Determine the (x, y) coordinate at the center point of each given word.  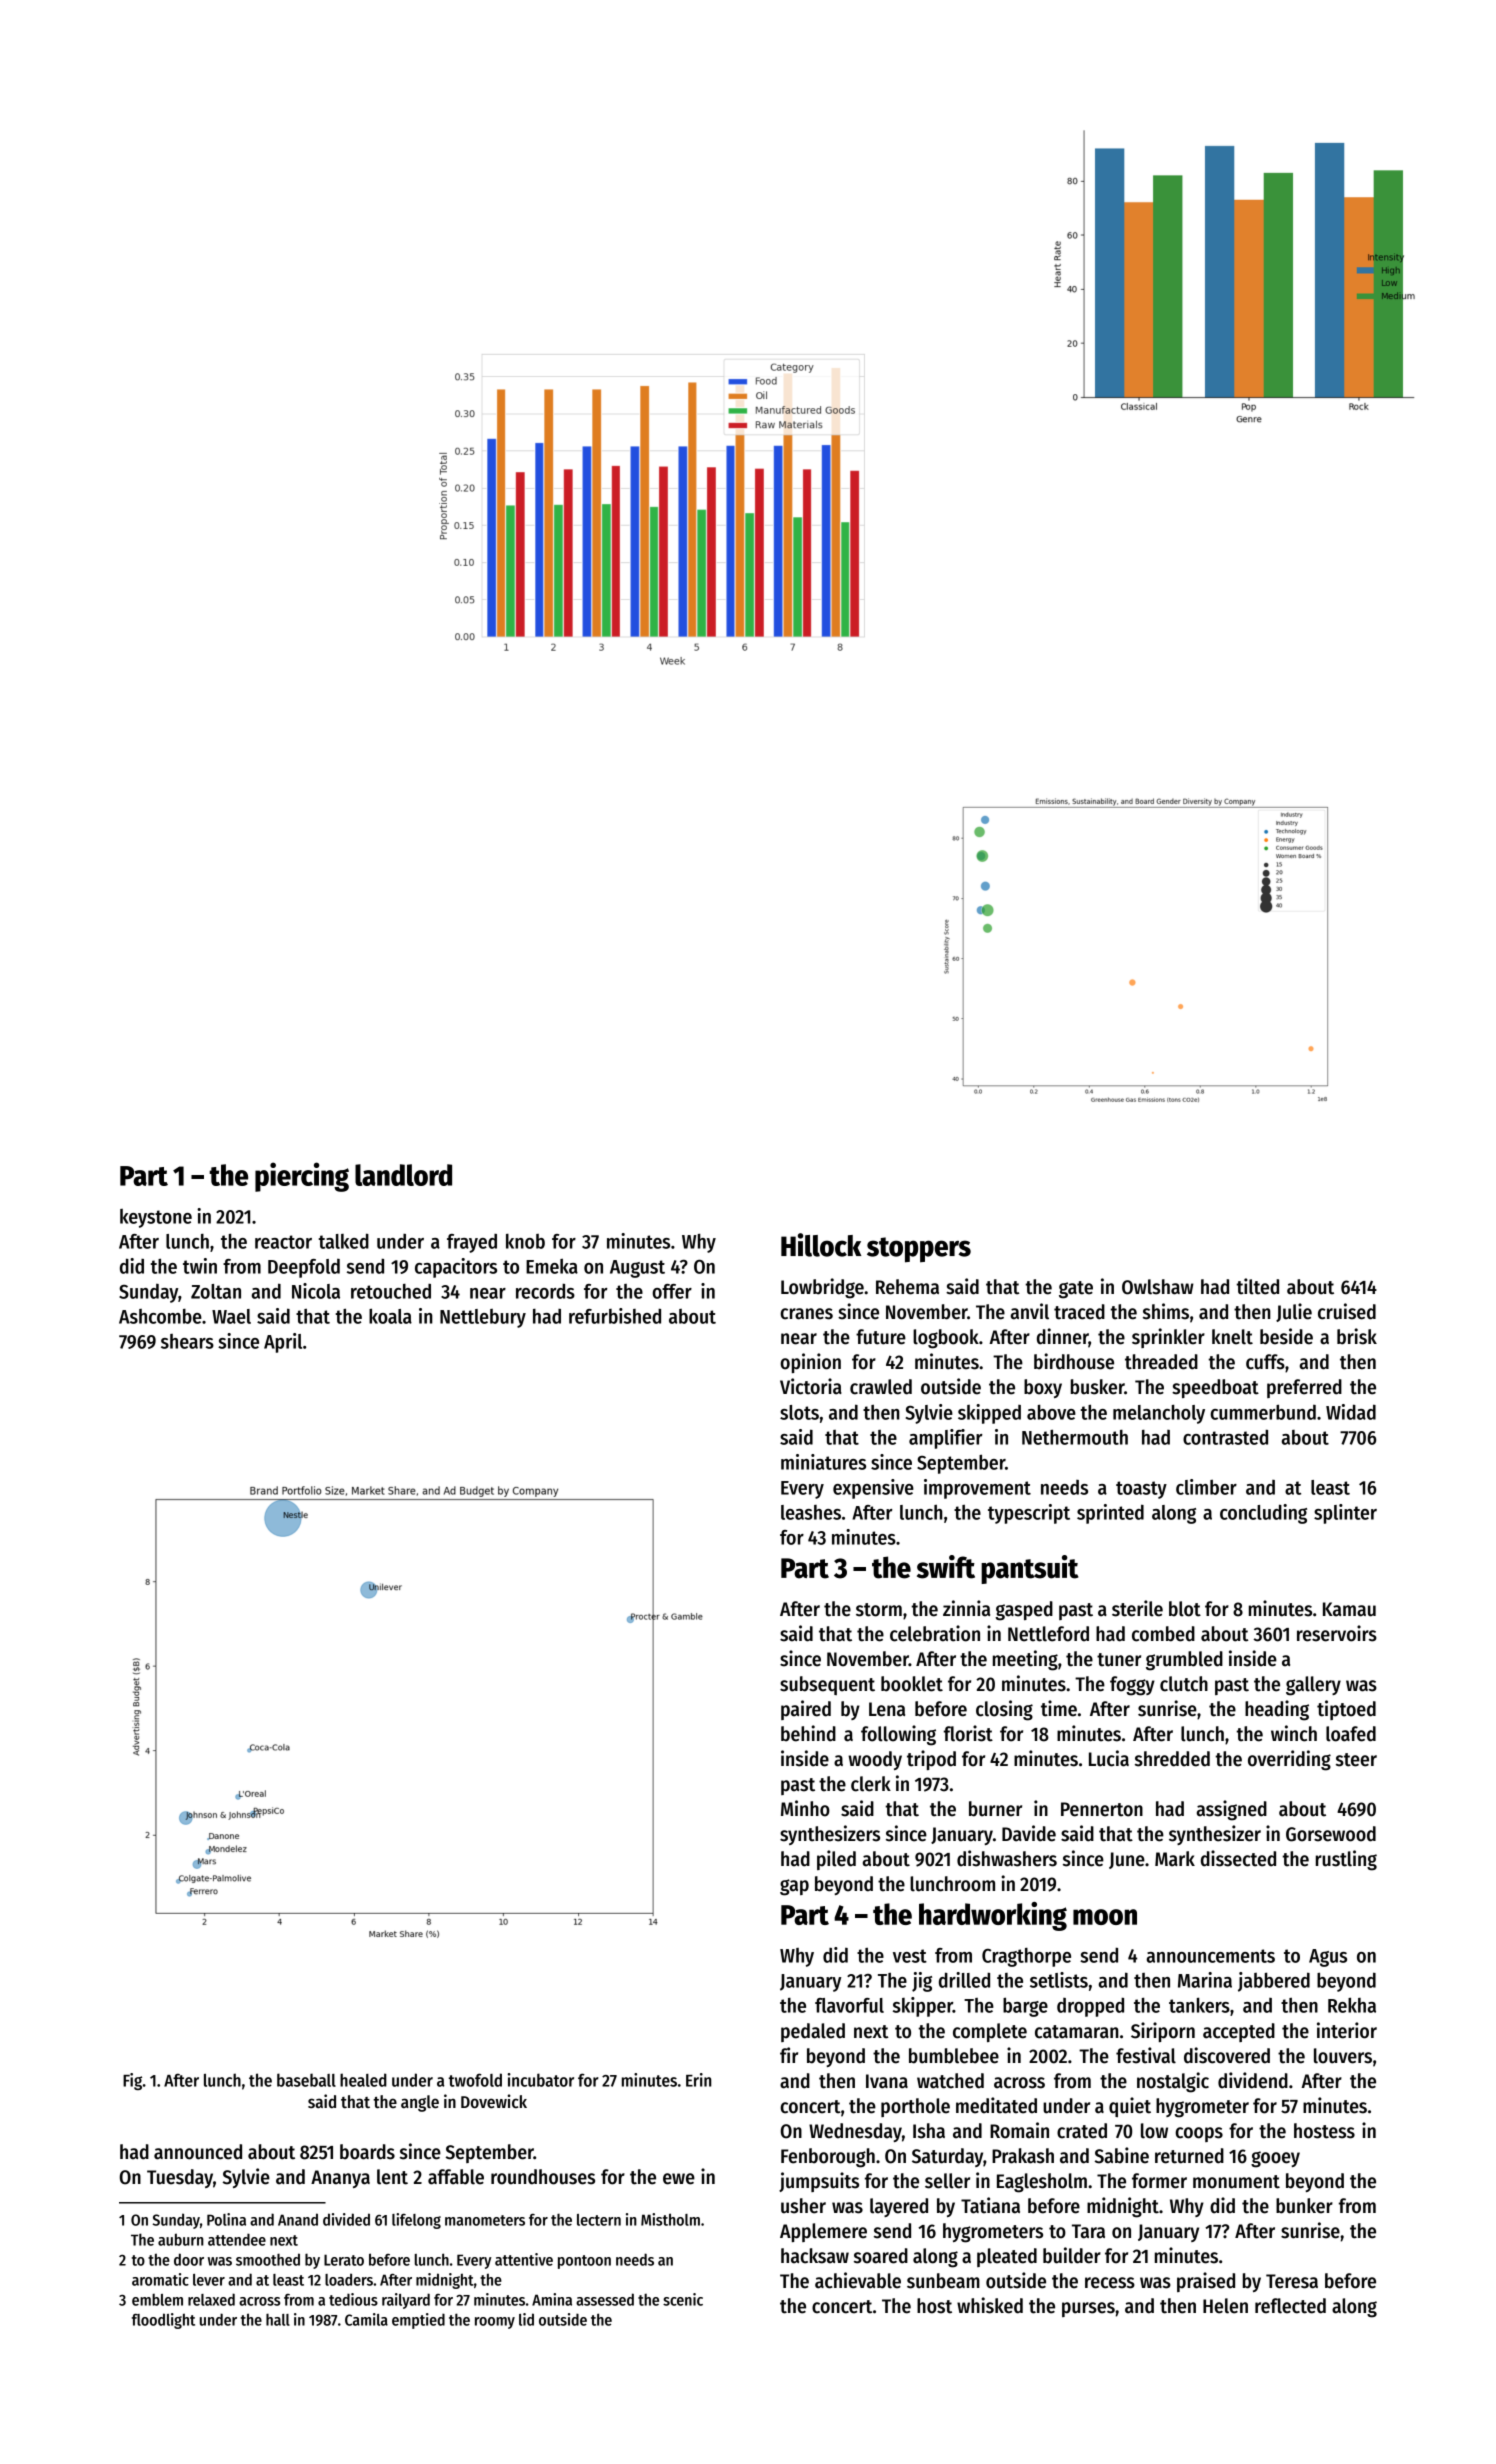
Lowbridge (822, 1288)
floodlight (163, 2321)
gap (794, 1887)
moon (1105, 1917)
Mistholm (670, 2219)
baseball (306, 2080)
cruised (1347, 1311)
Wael (231, 1316)
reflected (1290, 2306)
